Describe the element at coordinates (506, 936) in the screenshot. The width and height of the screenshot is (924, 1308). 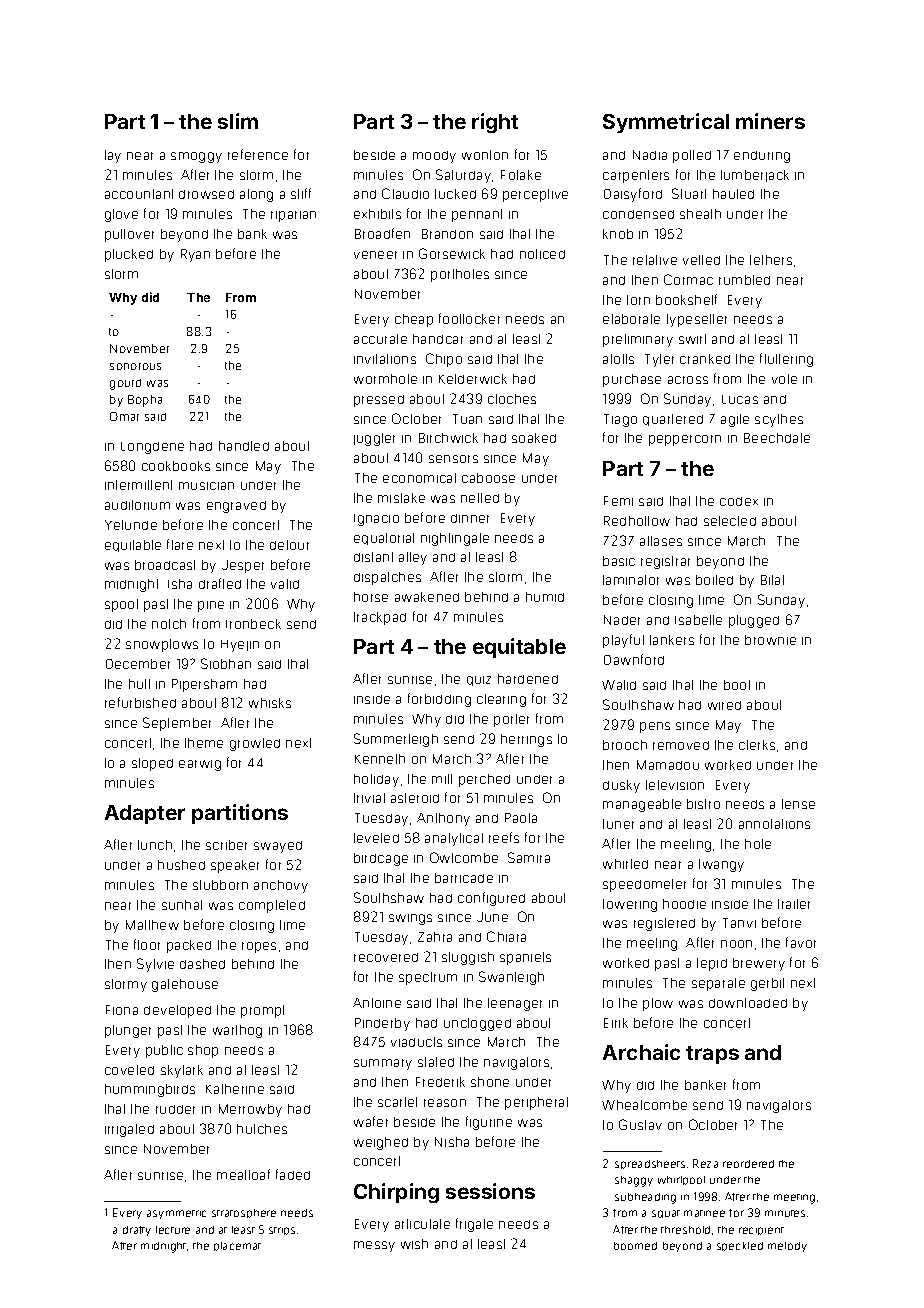
I see `Chiara` at that location.
